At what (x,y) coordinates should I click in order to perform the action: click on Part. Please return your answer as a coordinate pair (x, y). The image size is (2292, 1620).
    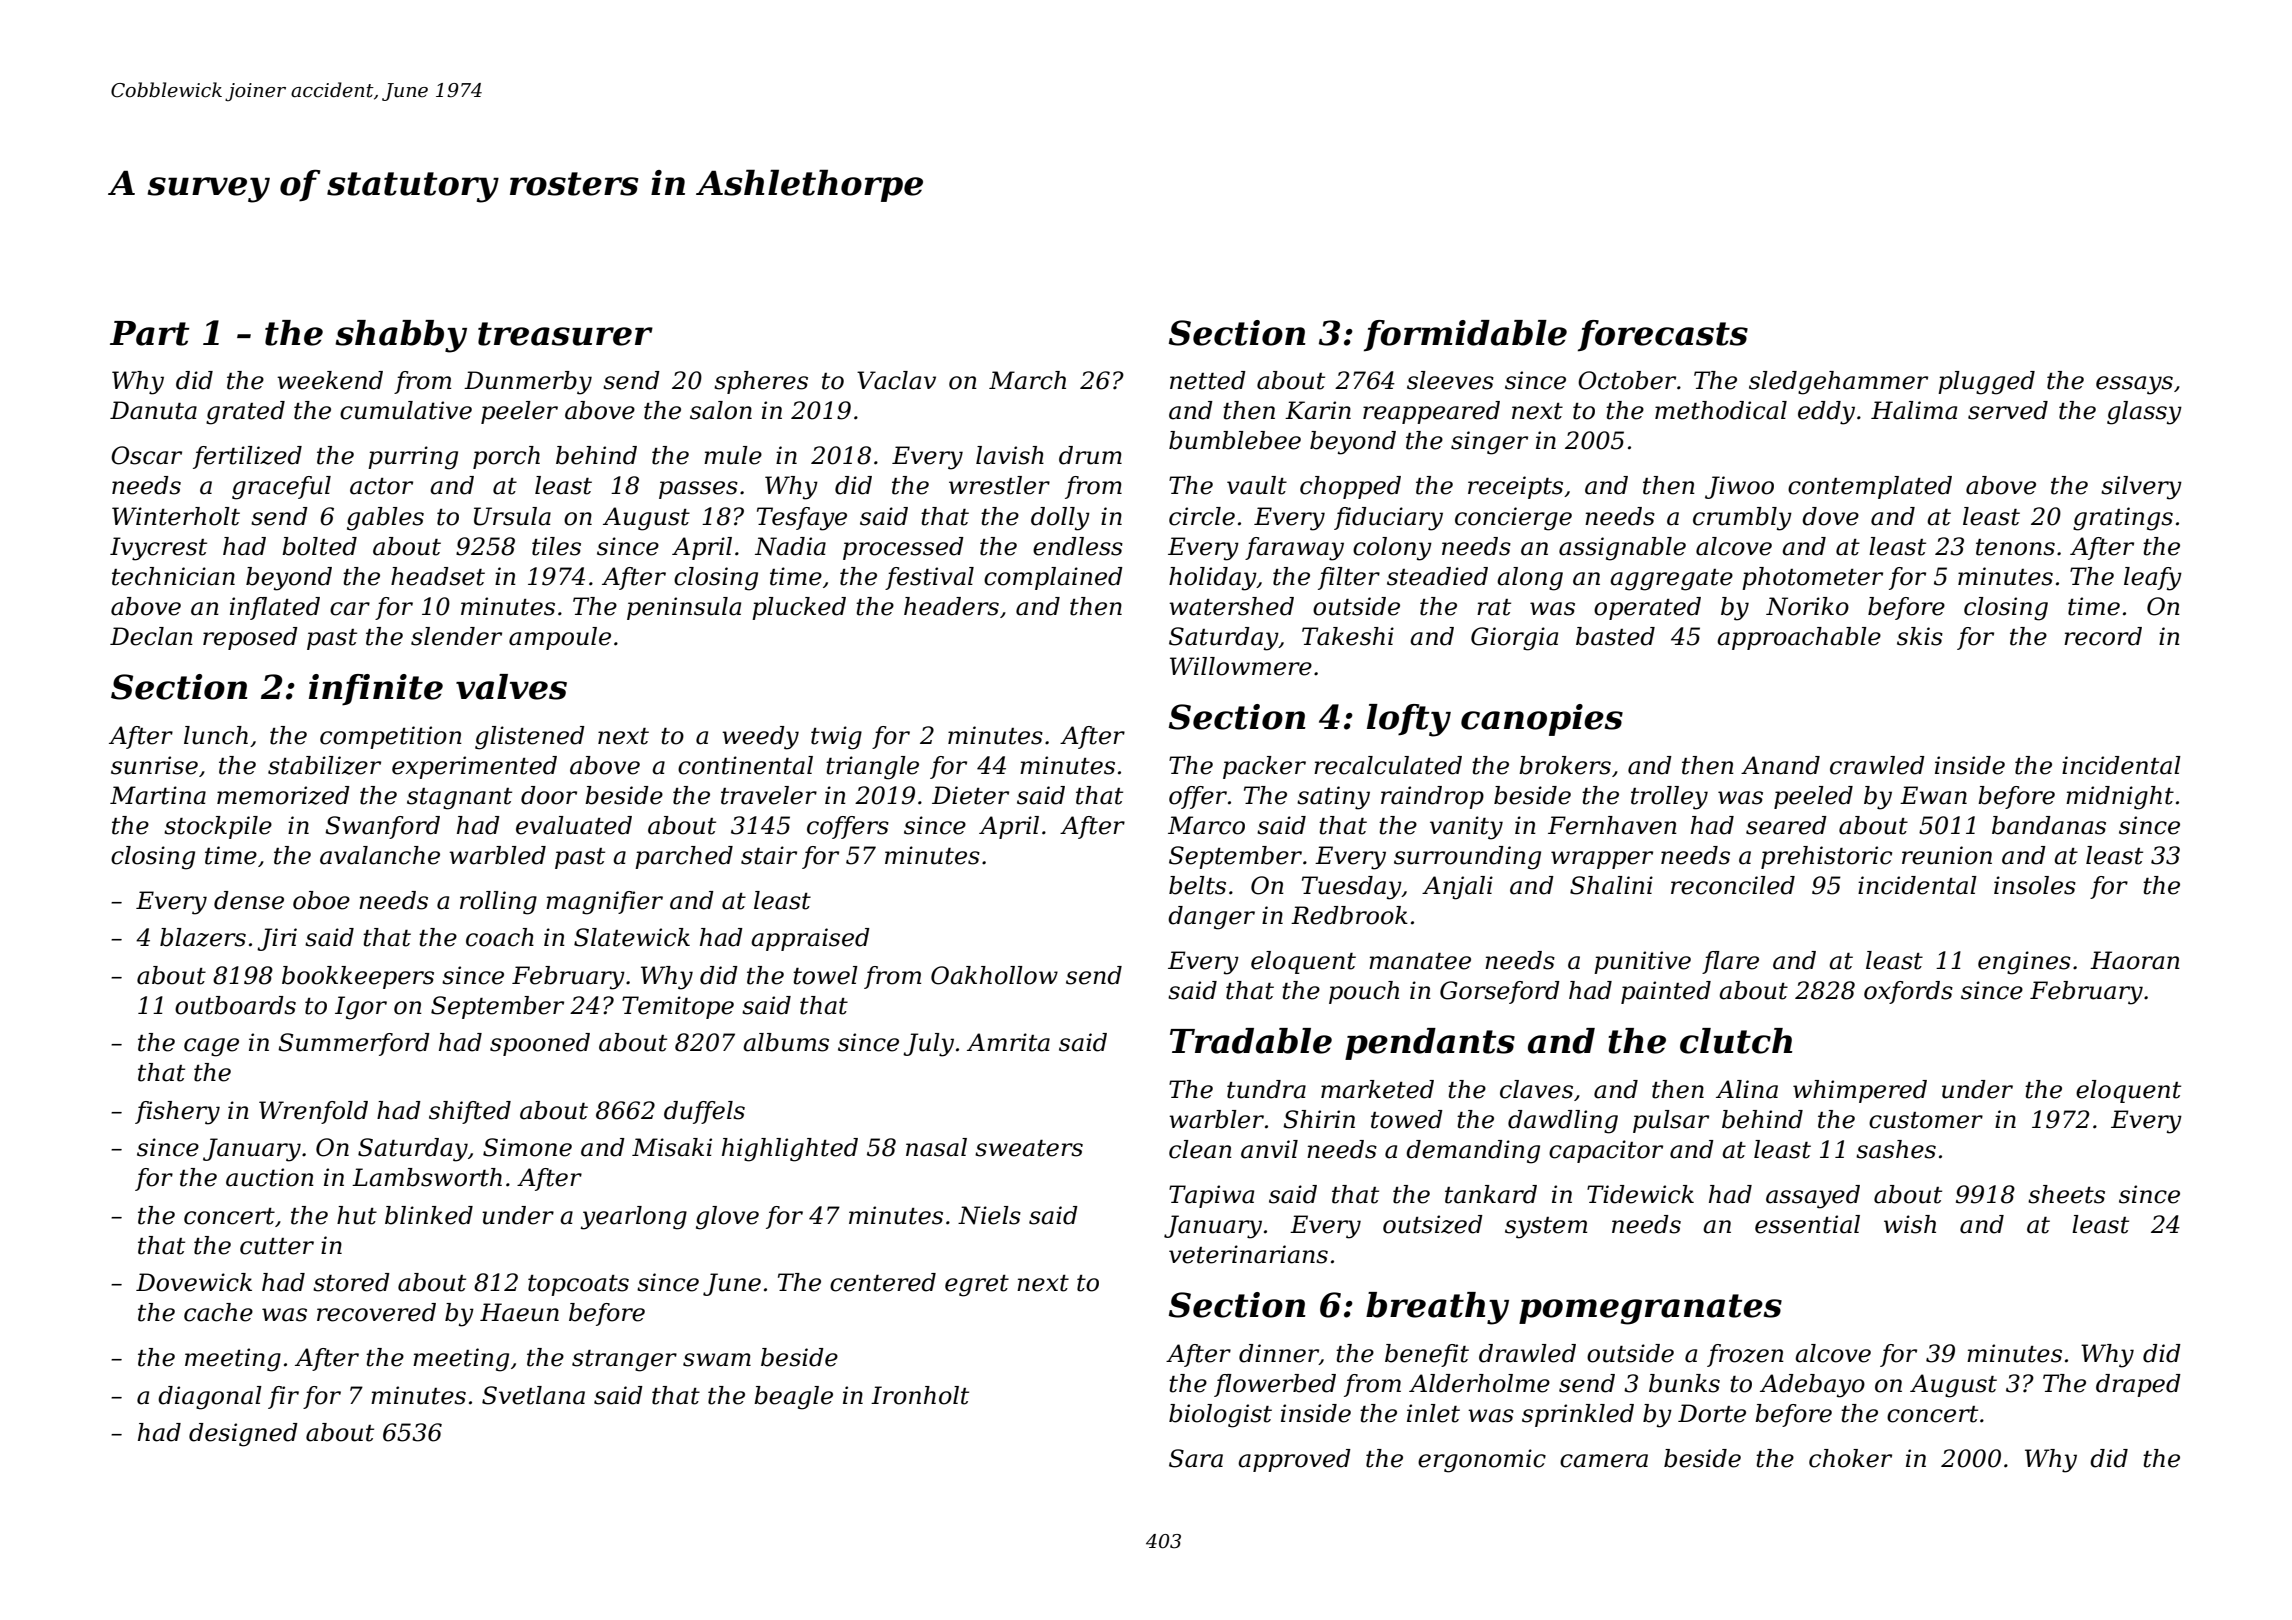
    Looking at the image, I should click on (150, 333).
